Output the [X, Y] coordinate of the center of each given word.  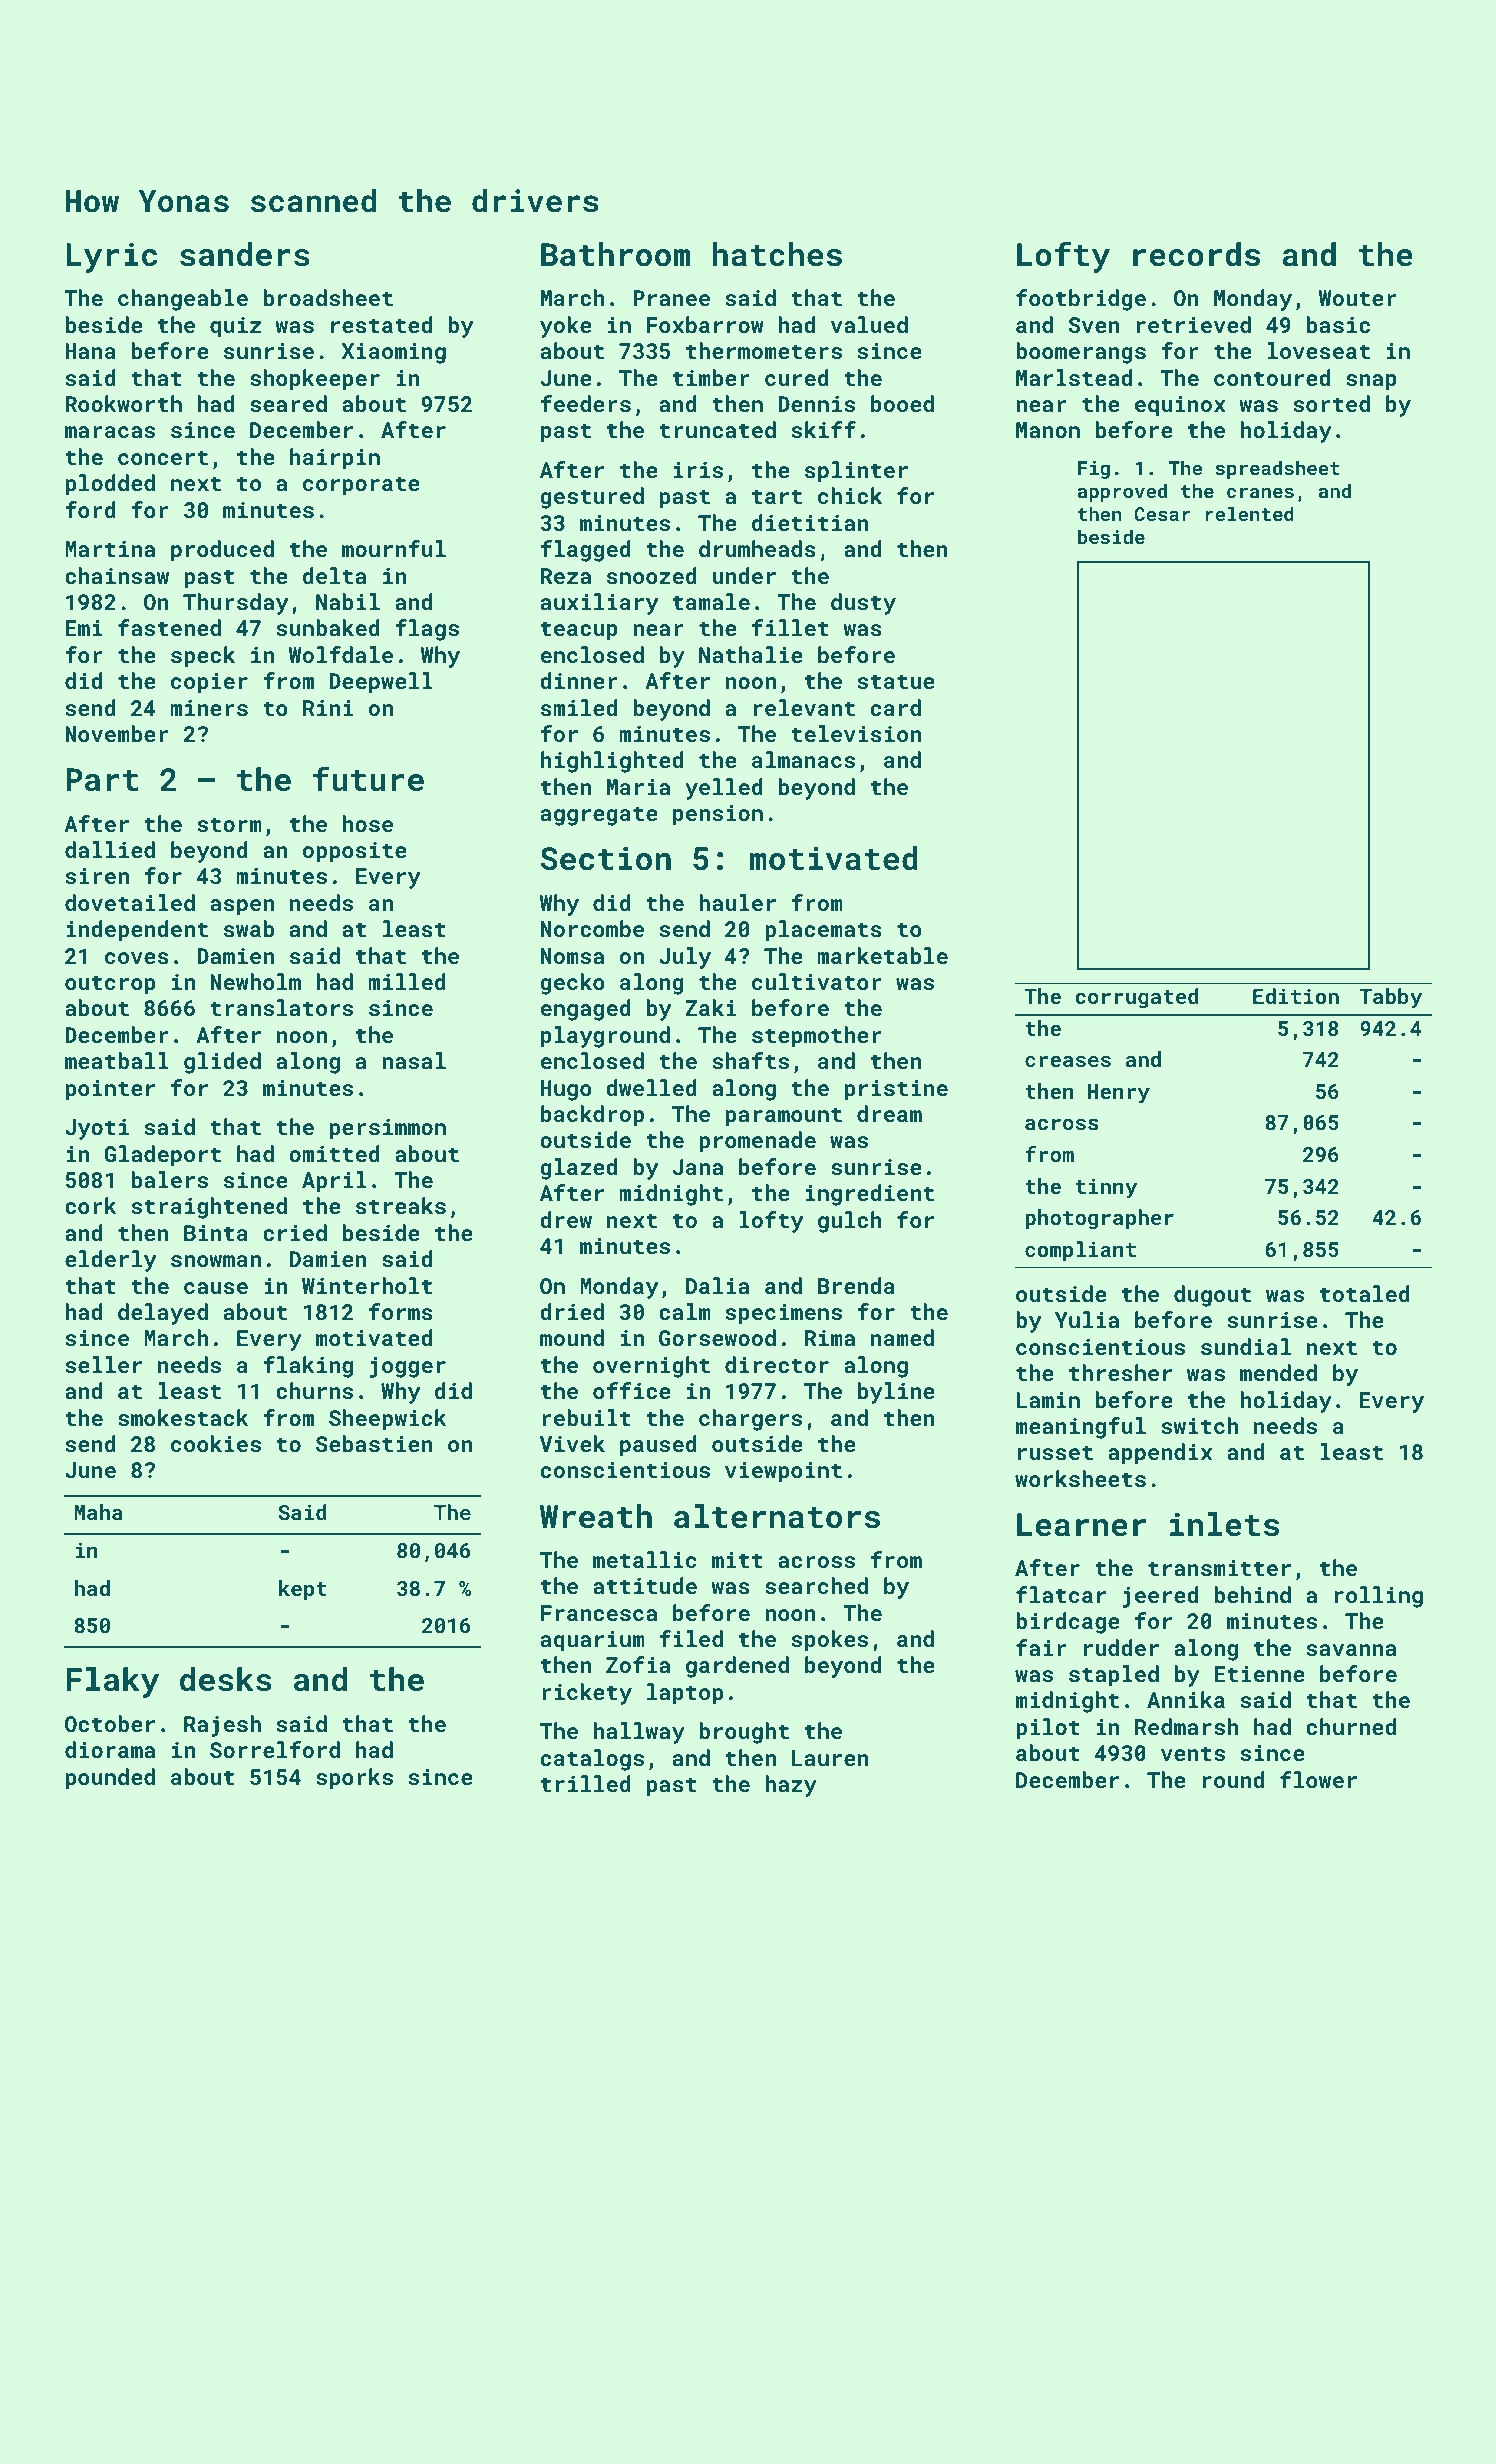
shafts [750, 1060]
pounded [110, 1779]
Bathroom [615, 254]
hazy [791, 1786]
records [1196, 254]
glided [222, 1063]
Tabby [1391, 998]
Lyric [111, 257]
